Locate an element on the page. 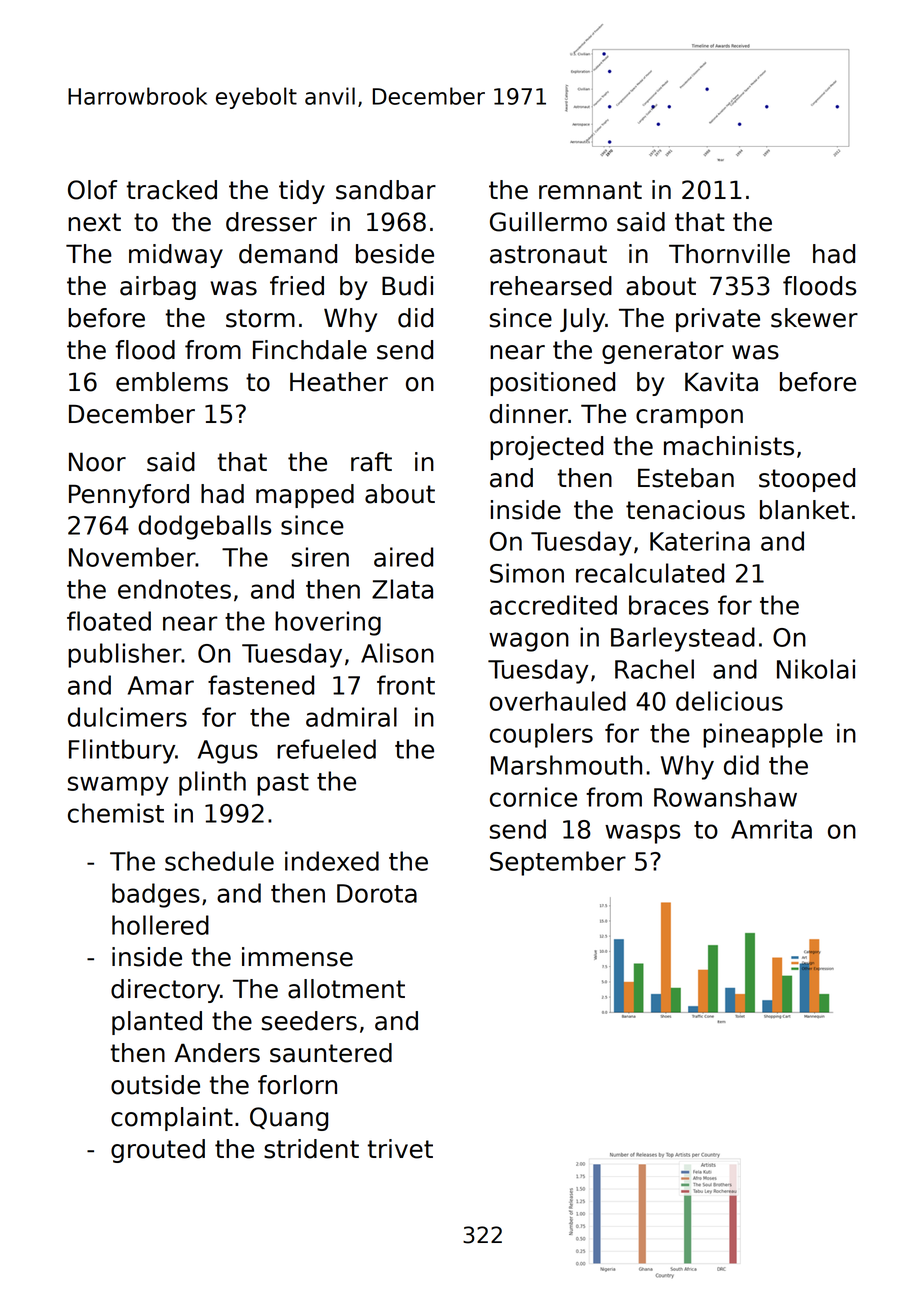 Image resolution: width=924 pixels, height=1311 pixels. pineapple is located at coordinates (763, 735).
